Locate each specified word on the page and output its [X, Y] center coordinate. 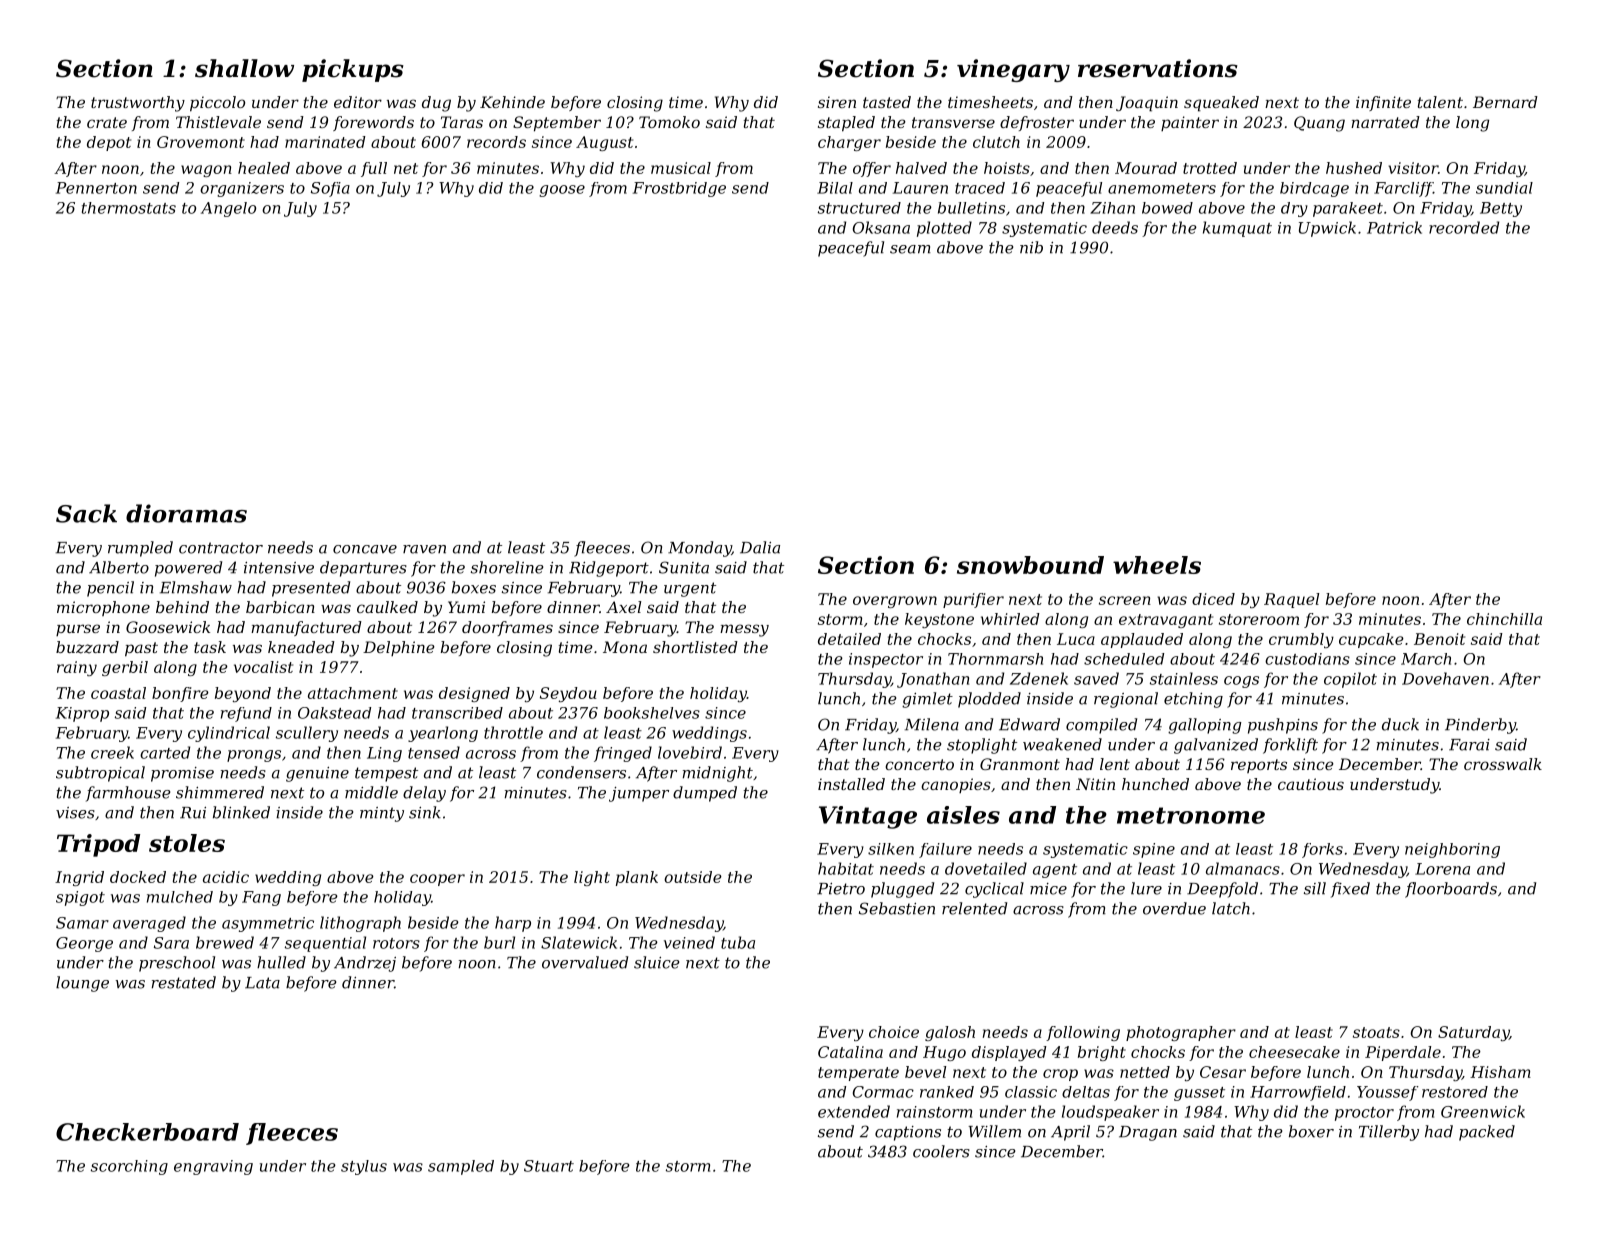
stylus [364, 1167]
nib [1031, 247]
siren [837, 102]
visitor [1413, 168]
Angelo [228, 209]
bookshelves [652, 713]
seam [910, 249]
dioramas [186, 513]
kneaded [301, 647]
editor [358, 102]
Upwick [1327, 229]
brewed [225, 942]
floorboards [1451, 890]
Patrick [1394, 227]
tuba [738, 942]
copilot [1350, 680]
